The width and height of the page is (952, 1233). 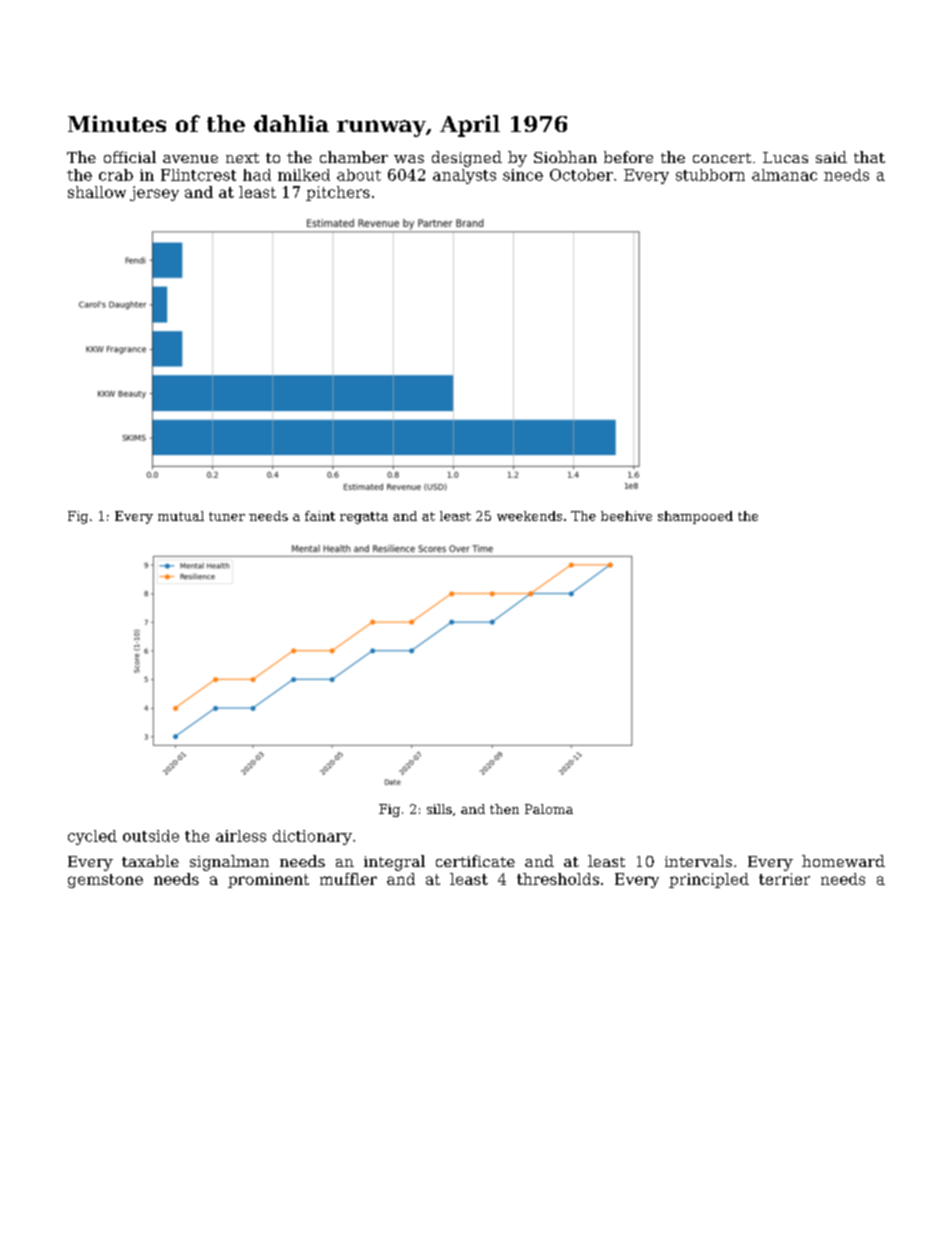 I want to click on homeward, so click(x=843, y=861).
